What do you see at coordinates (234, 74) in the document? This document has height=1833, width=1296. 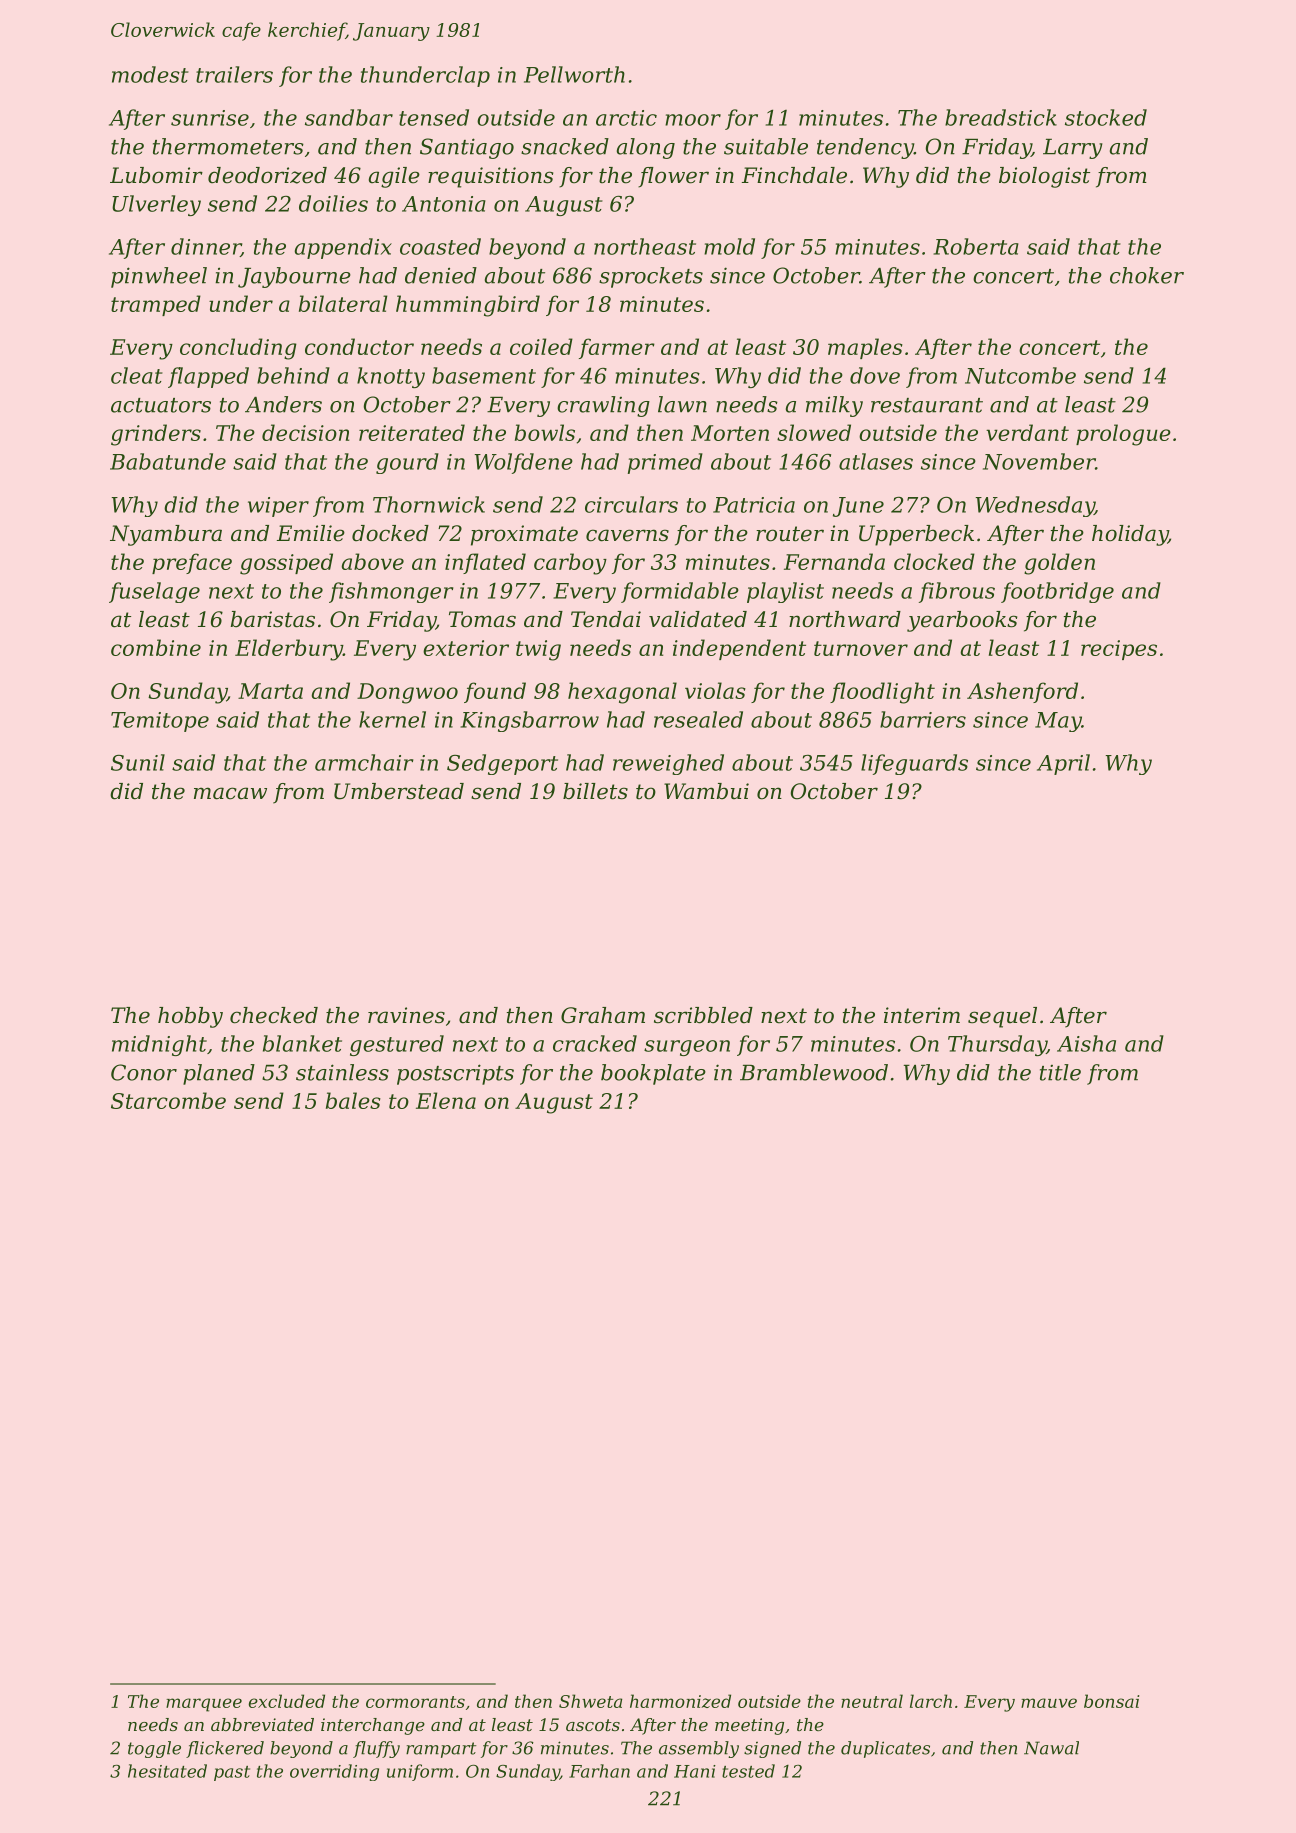 I see `trailers` at bounding box center [234, 74].
